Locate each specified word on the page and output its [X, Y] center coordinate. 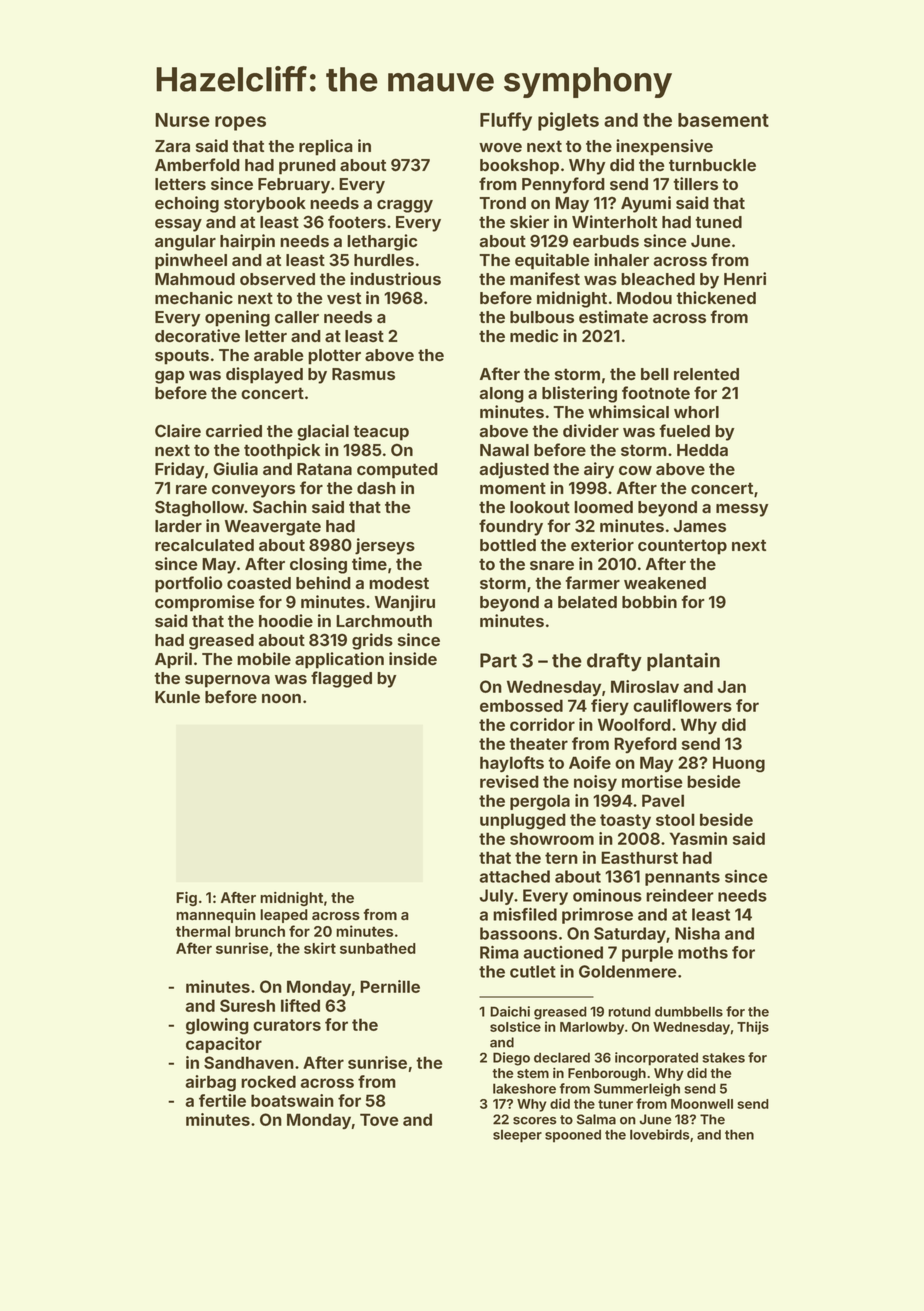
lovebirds [660, 1134]
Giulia [235, 469]
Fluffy [506, 121]
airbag [210, 1083]
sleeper [517, 1136]
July [497, 897]
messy [742, 510]
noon [281, 699]
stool [675, 819]
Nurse [182, 120]
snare [552, 566]
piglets [568, 121]
